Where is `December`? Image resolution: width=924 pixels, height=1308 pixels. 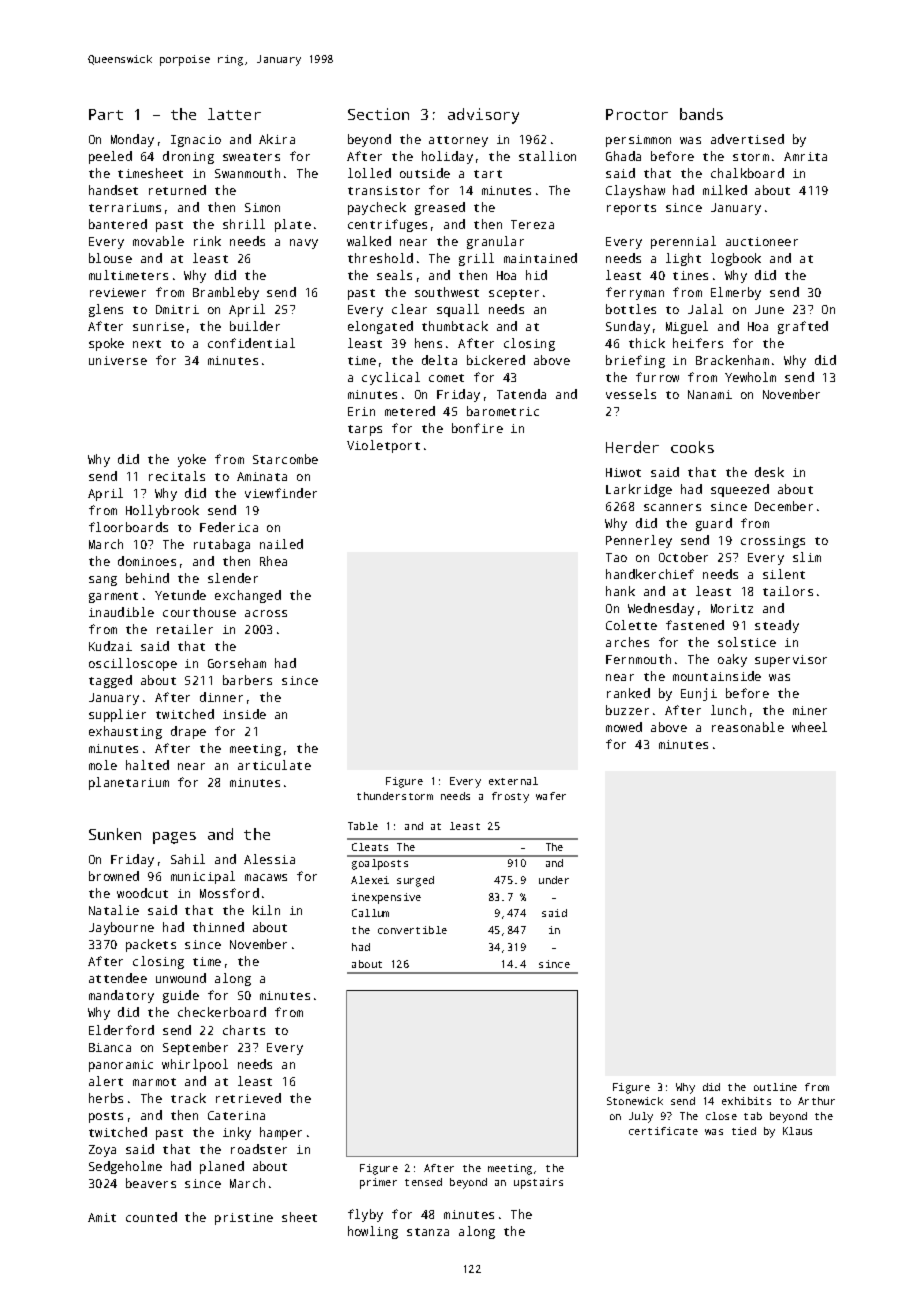 December is located at coordinates (784, 506).
